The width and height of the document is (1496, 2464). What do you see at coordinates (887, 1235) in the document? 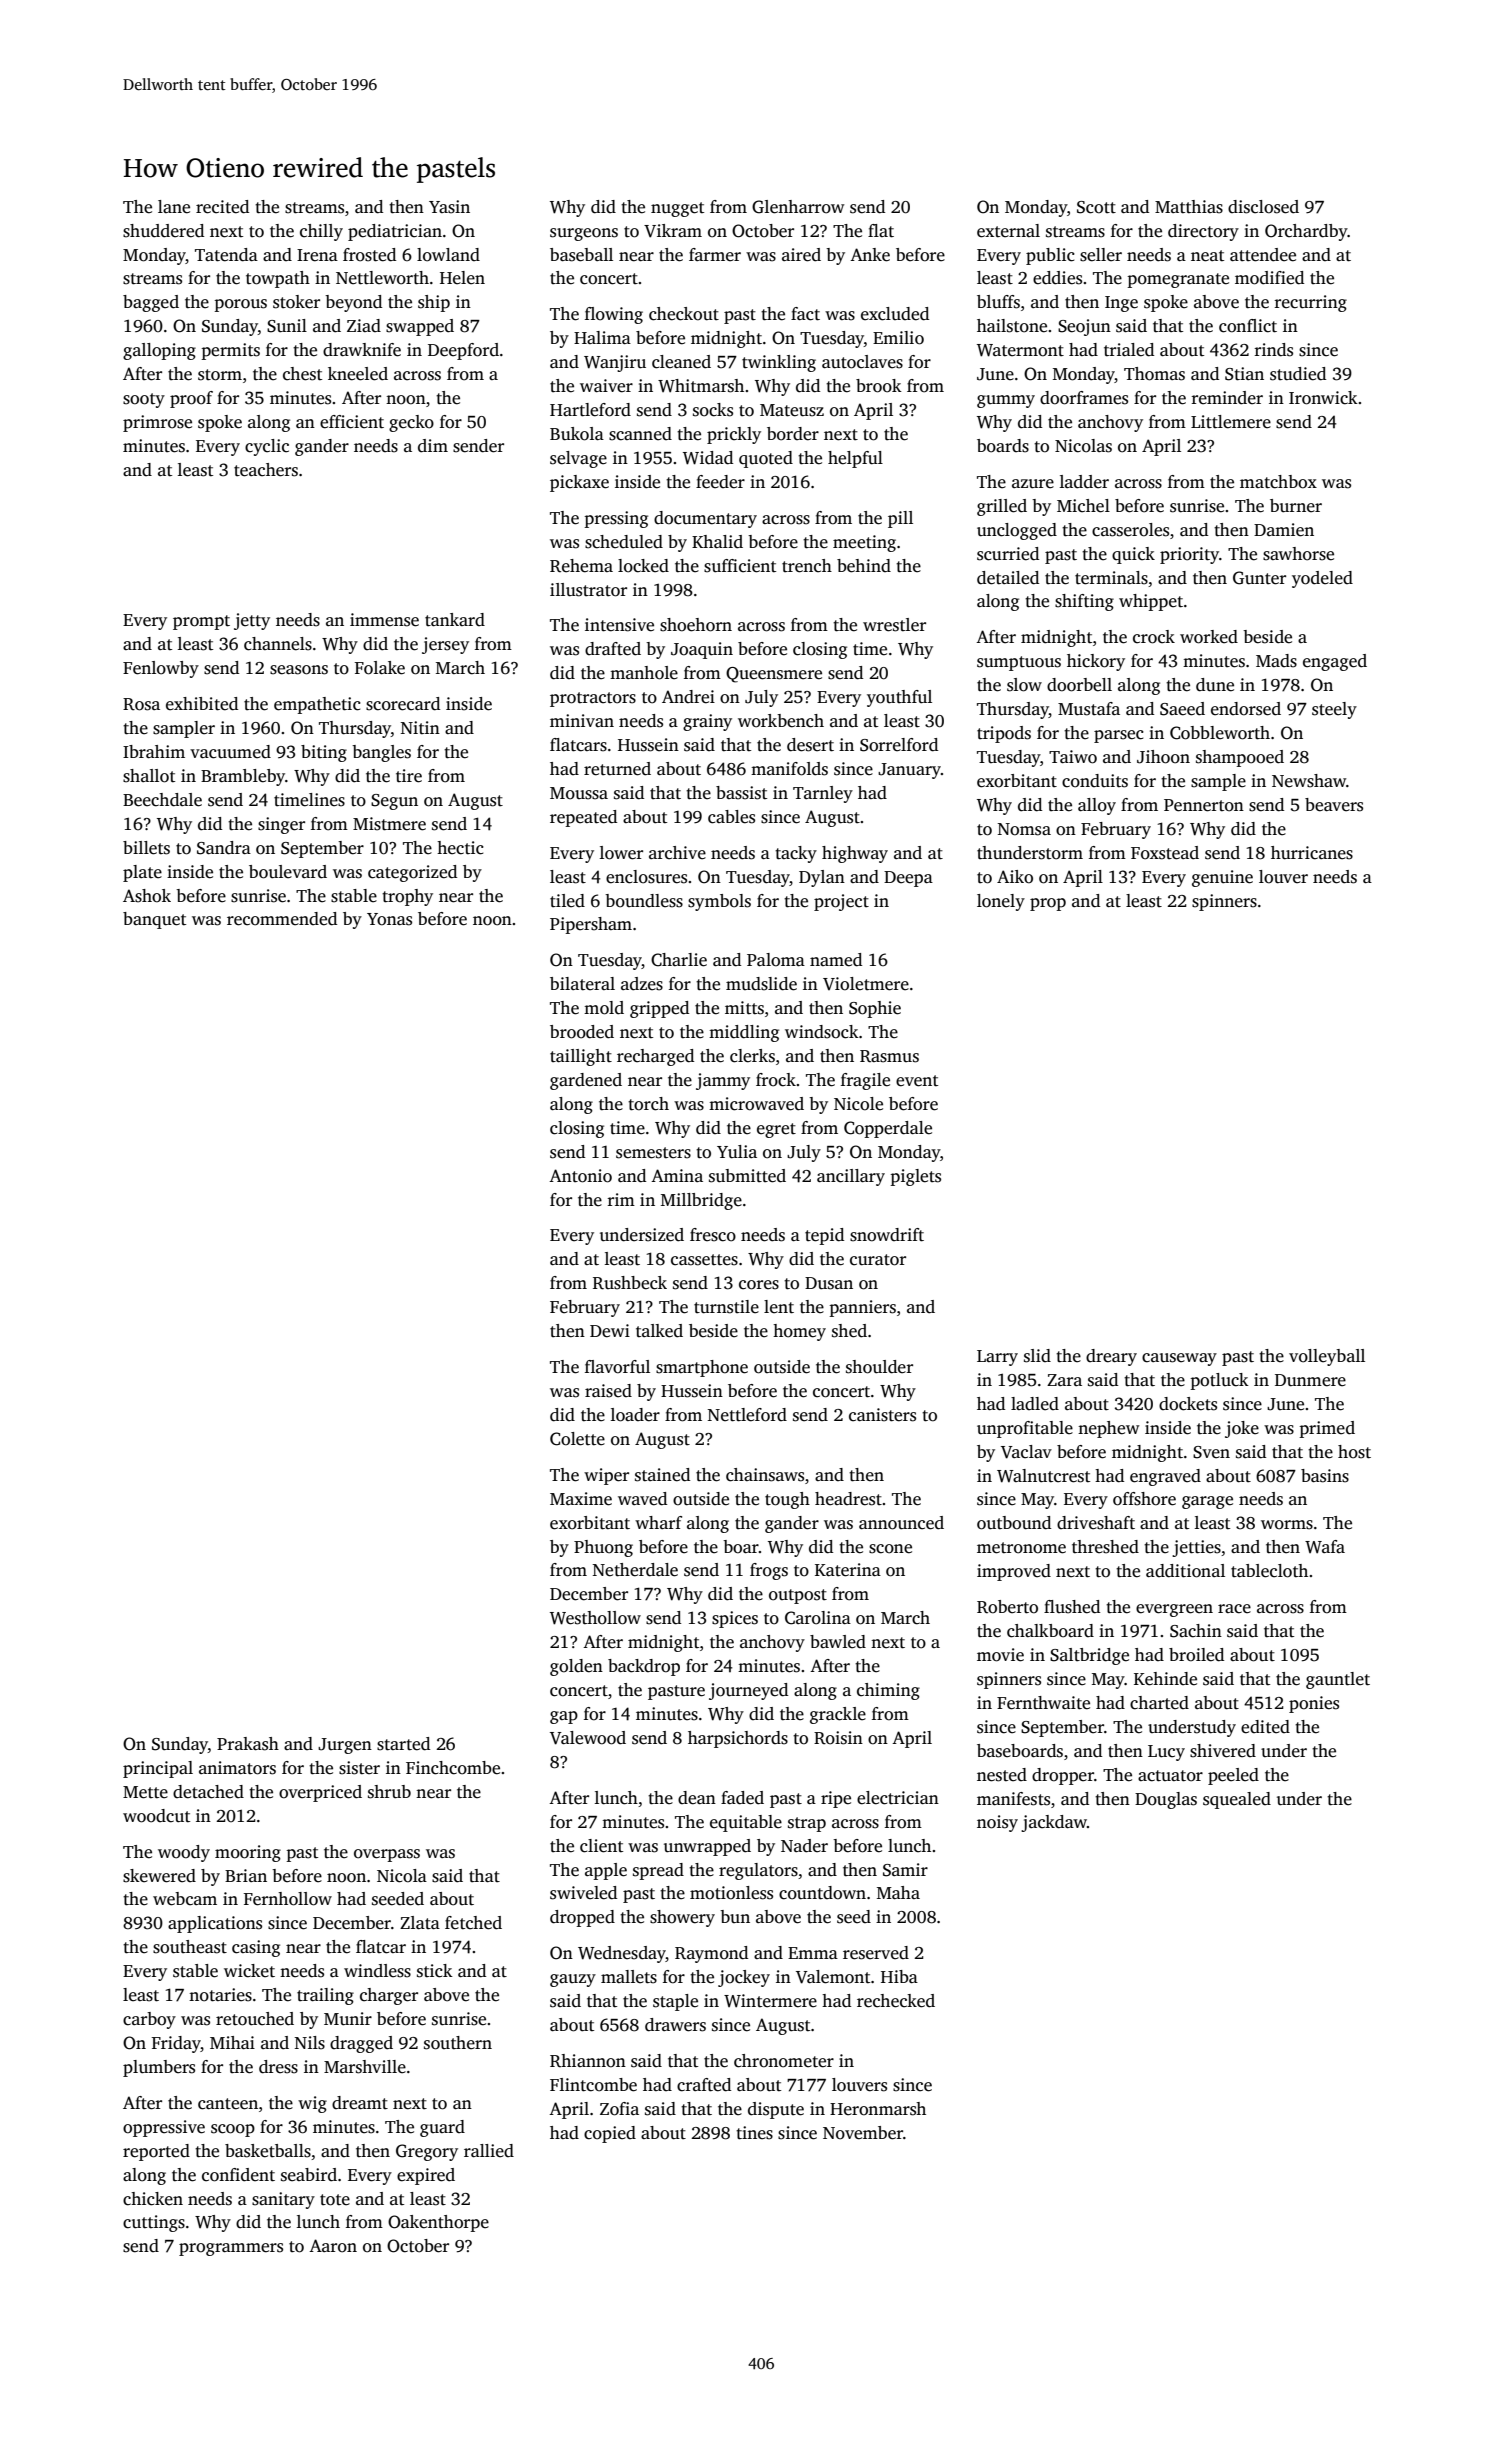
I see `snowdrift` at bounding box center [887, 1235].
